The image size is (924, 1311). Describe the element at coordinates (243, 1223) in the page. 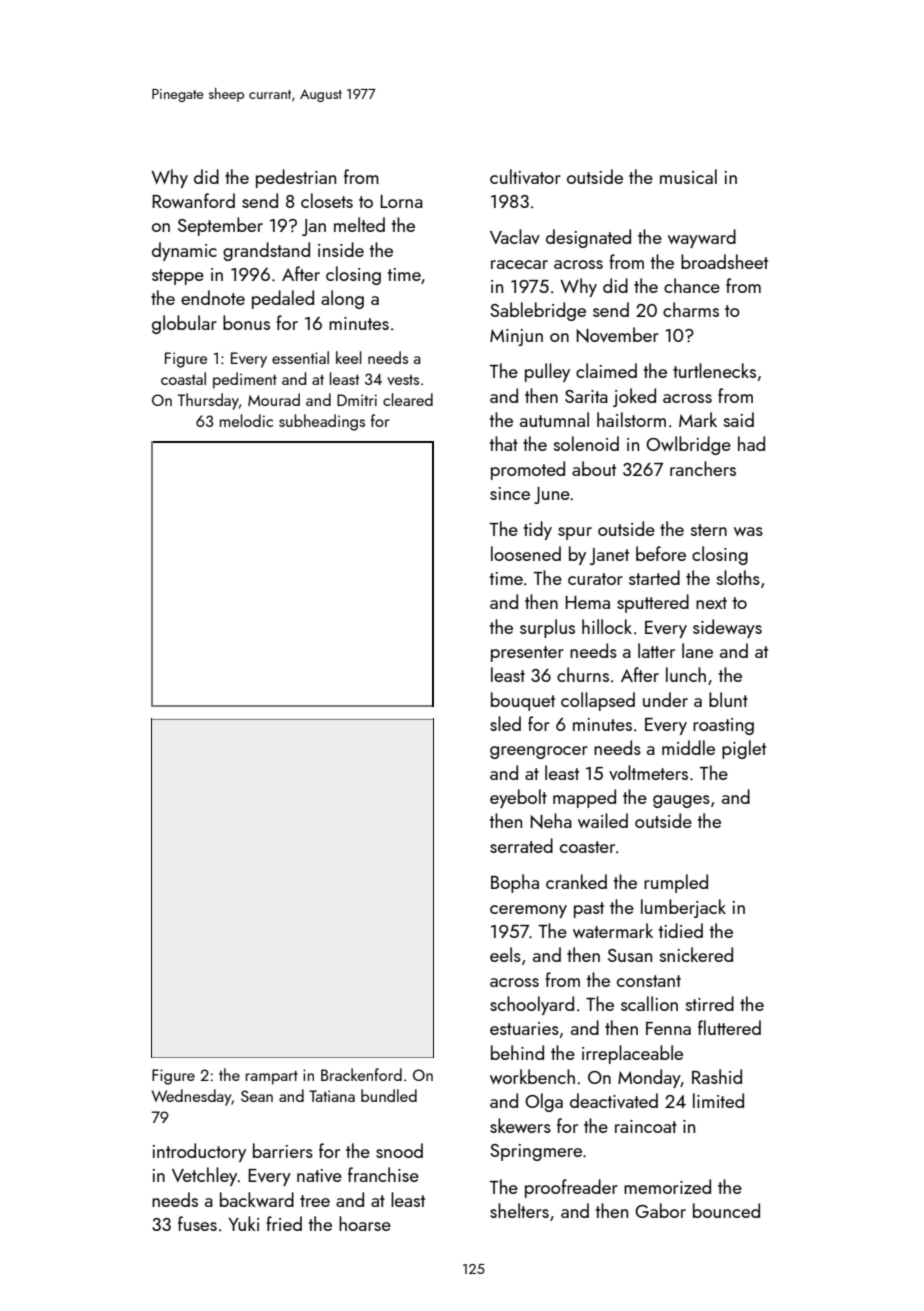

I see `Yuki` at that location.
